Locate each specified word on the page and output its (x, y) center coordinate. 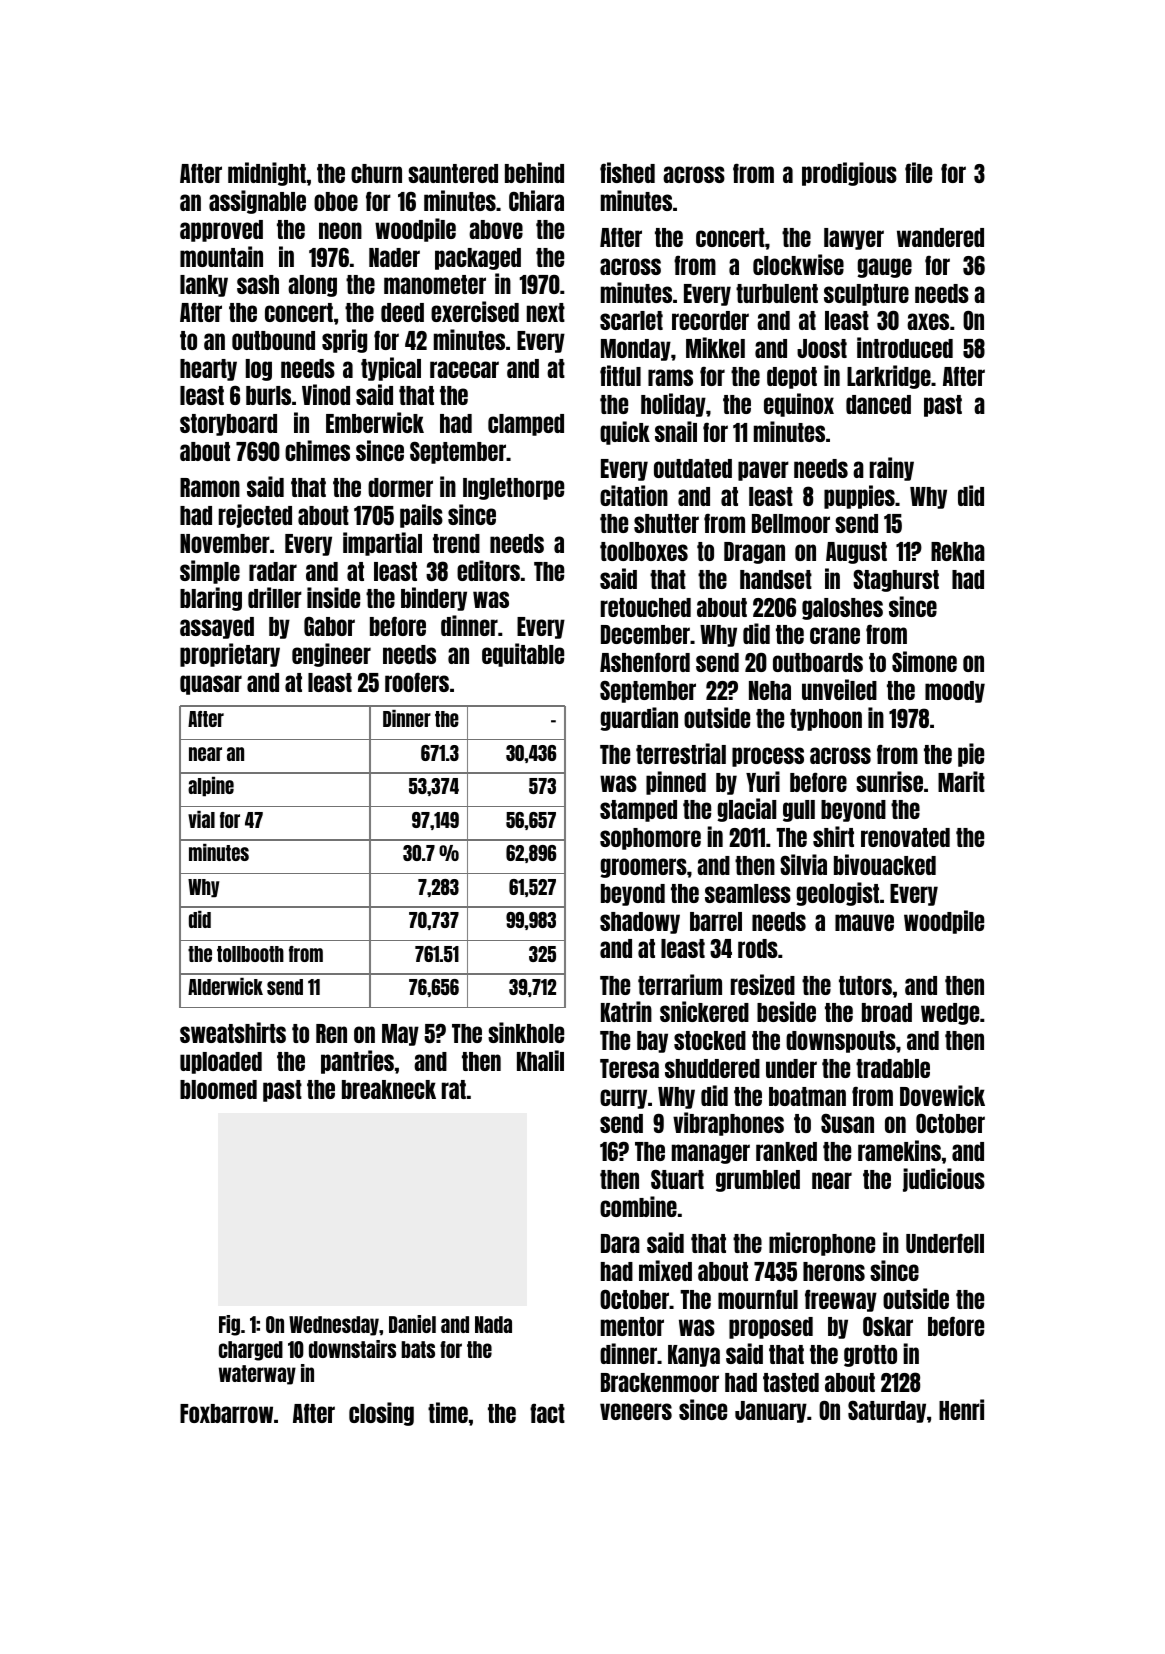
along (312, 286)
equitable (523, 655)
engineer (331, 655)
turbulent (777, 293)
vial (201, 819)
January (771, 1412)
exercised (475, 311)
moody (955, 692)
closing (381, 1414)
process (768, 757)
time (448, 1412)
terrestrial (681, 753)
